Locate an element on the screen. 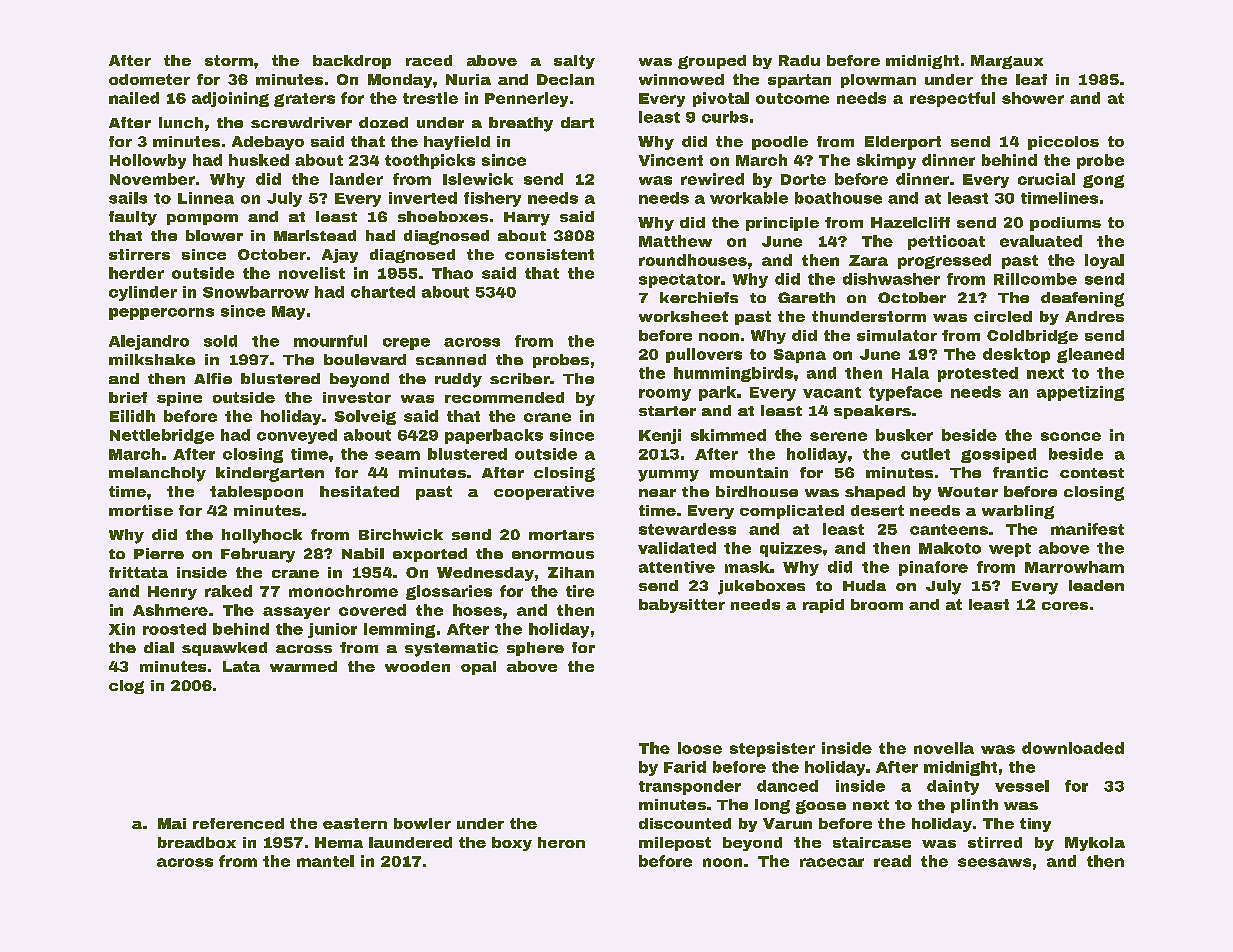  odometer is located at coordinates (149, 79).
